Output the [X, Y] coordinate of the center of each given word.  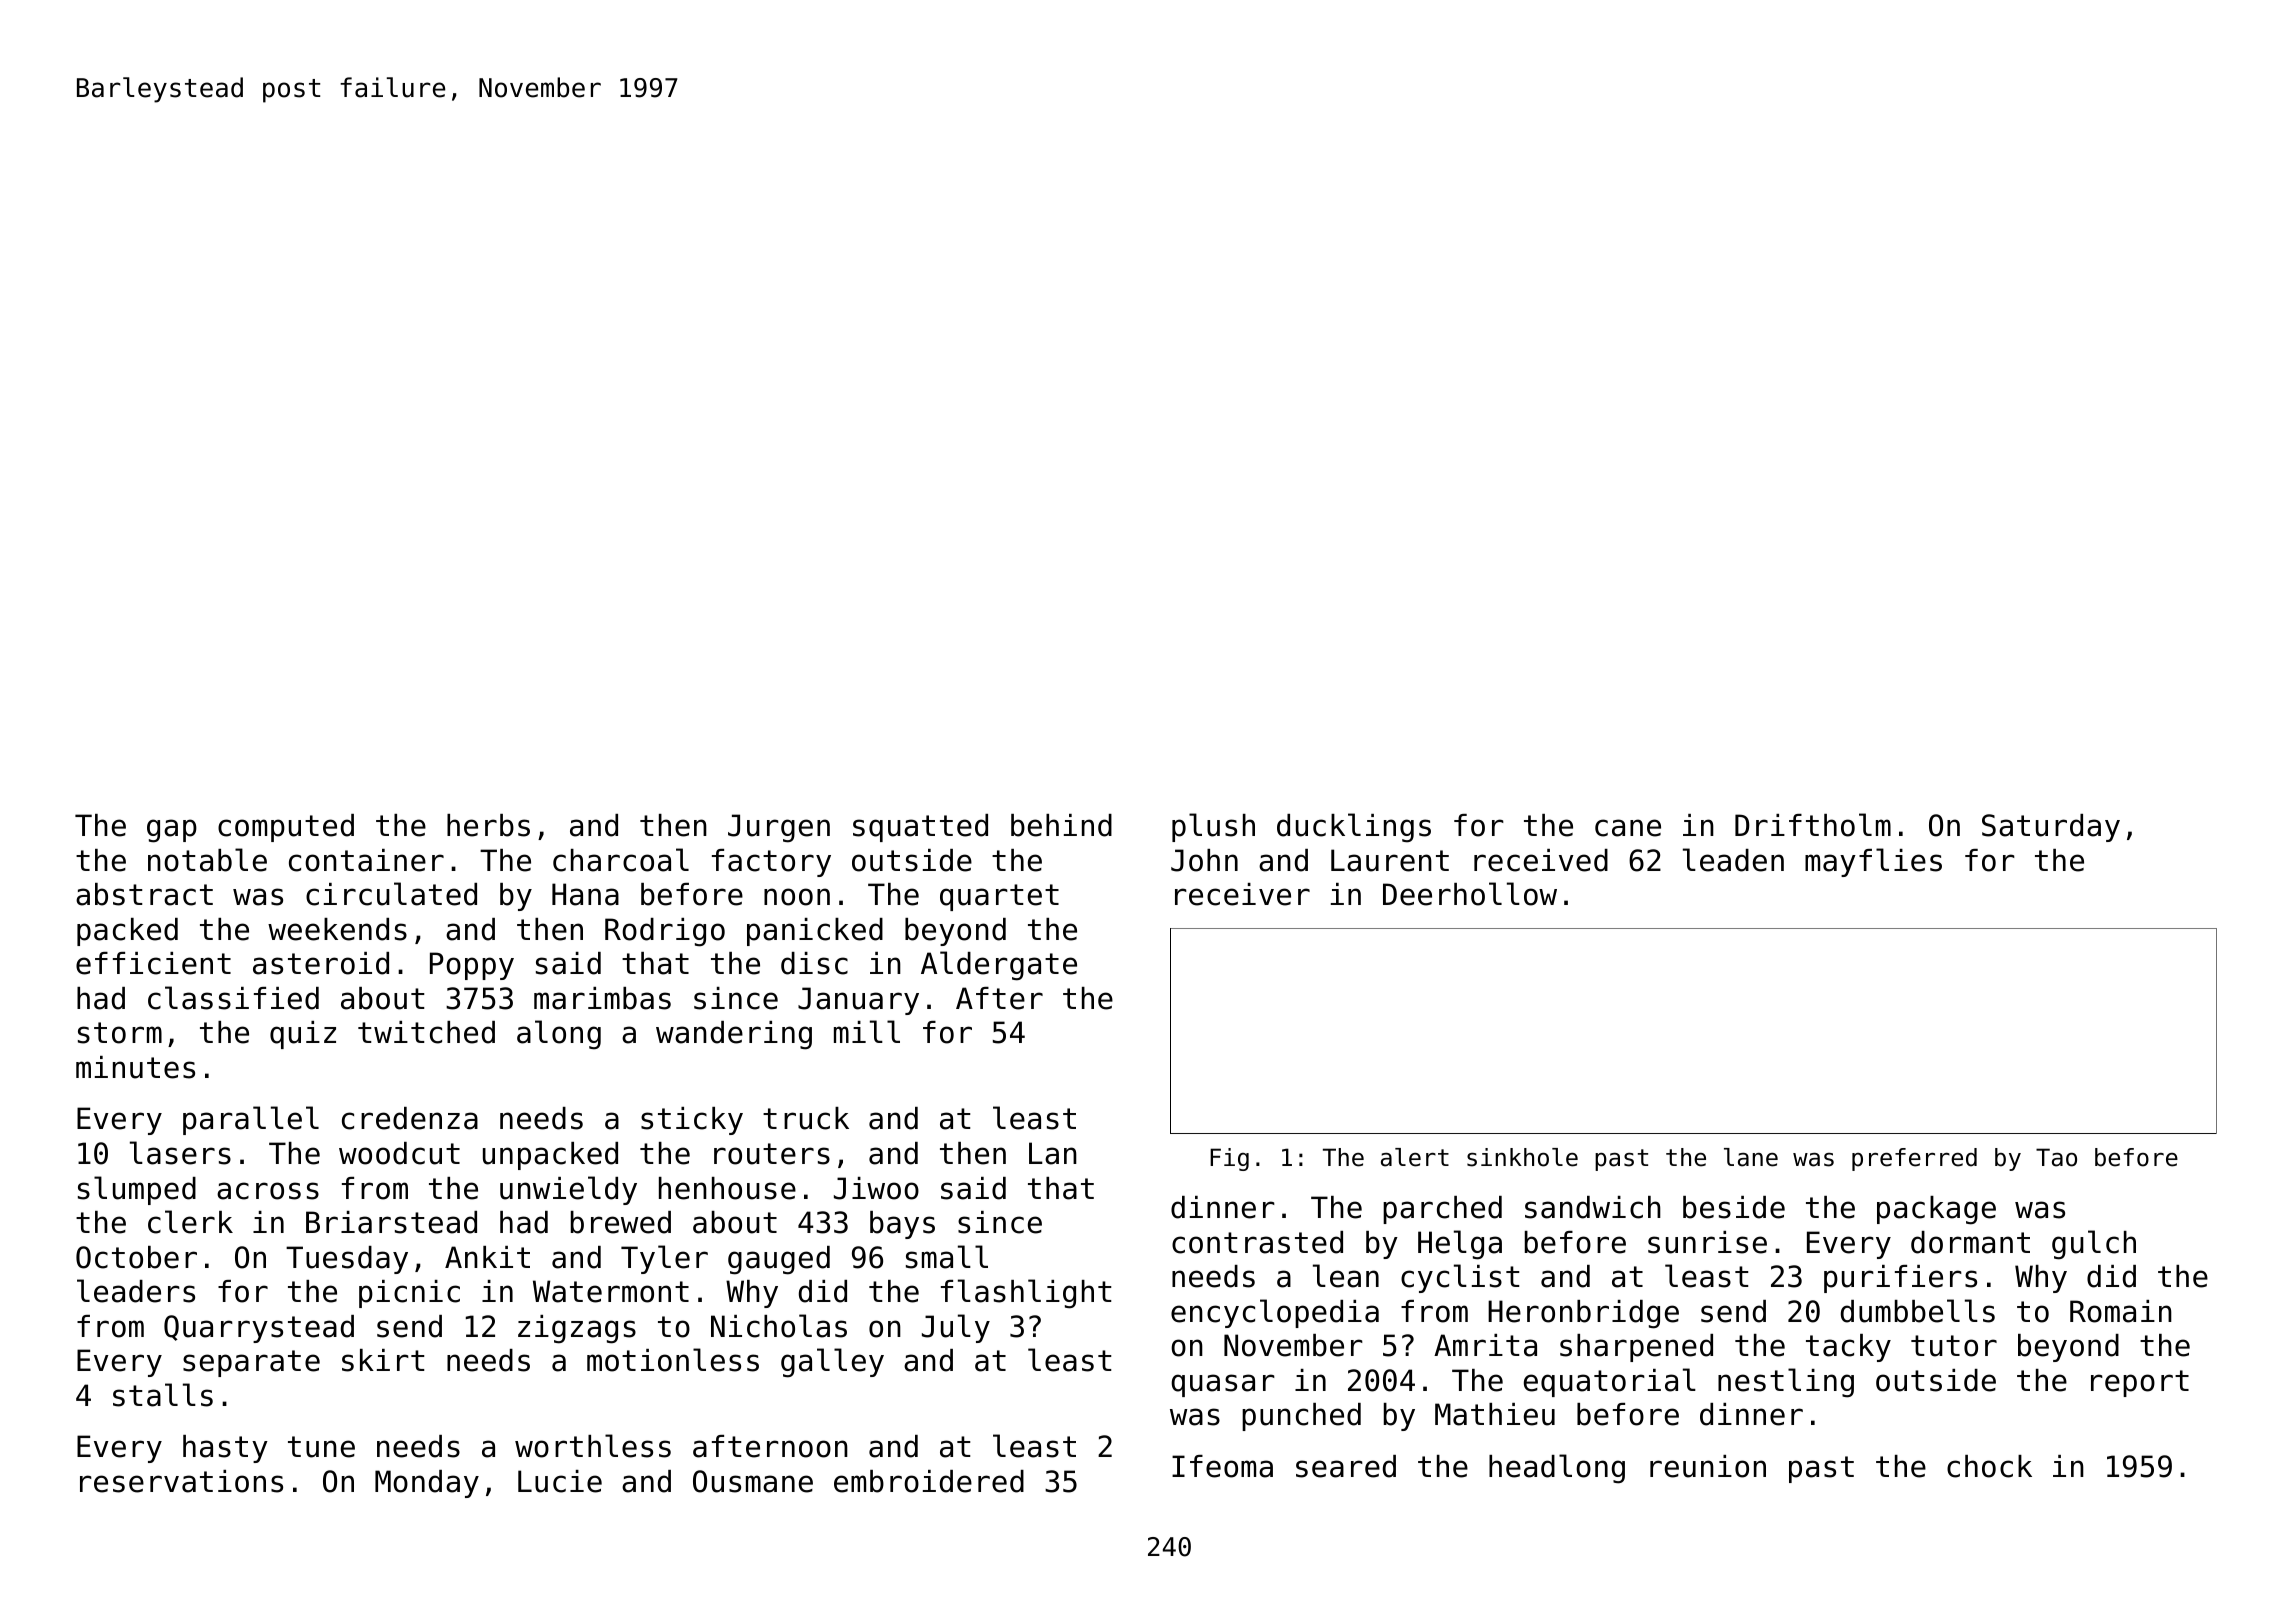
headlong [1557, 1469]
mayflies [1873, 862]
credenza [410, 1118]
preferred [1914, 1159]
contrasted [1257, 1242]
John [1204, 860]
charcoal [621, 860]
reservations [181, 1481]
